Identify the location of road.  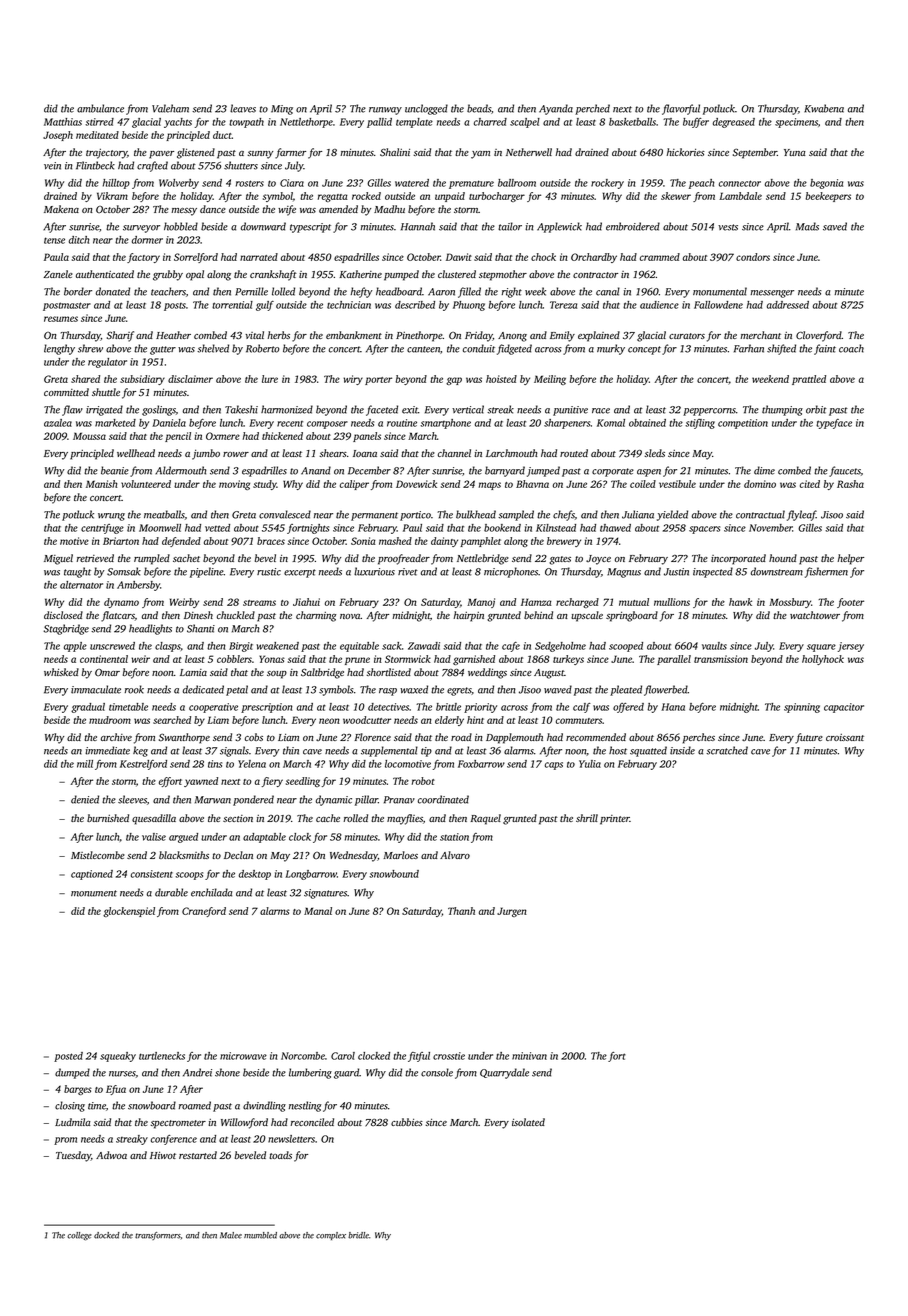
(461, 737).
